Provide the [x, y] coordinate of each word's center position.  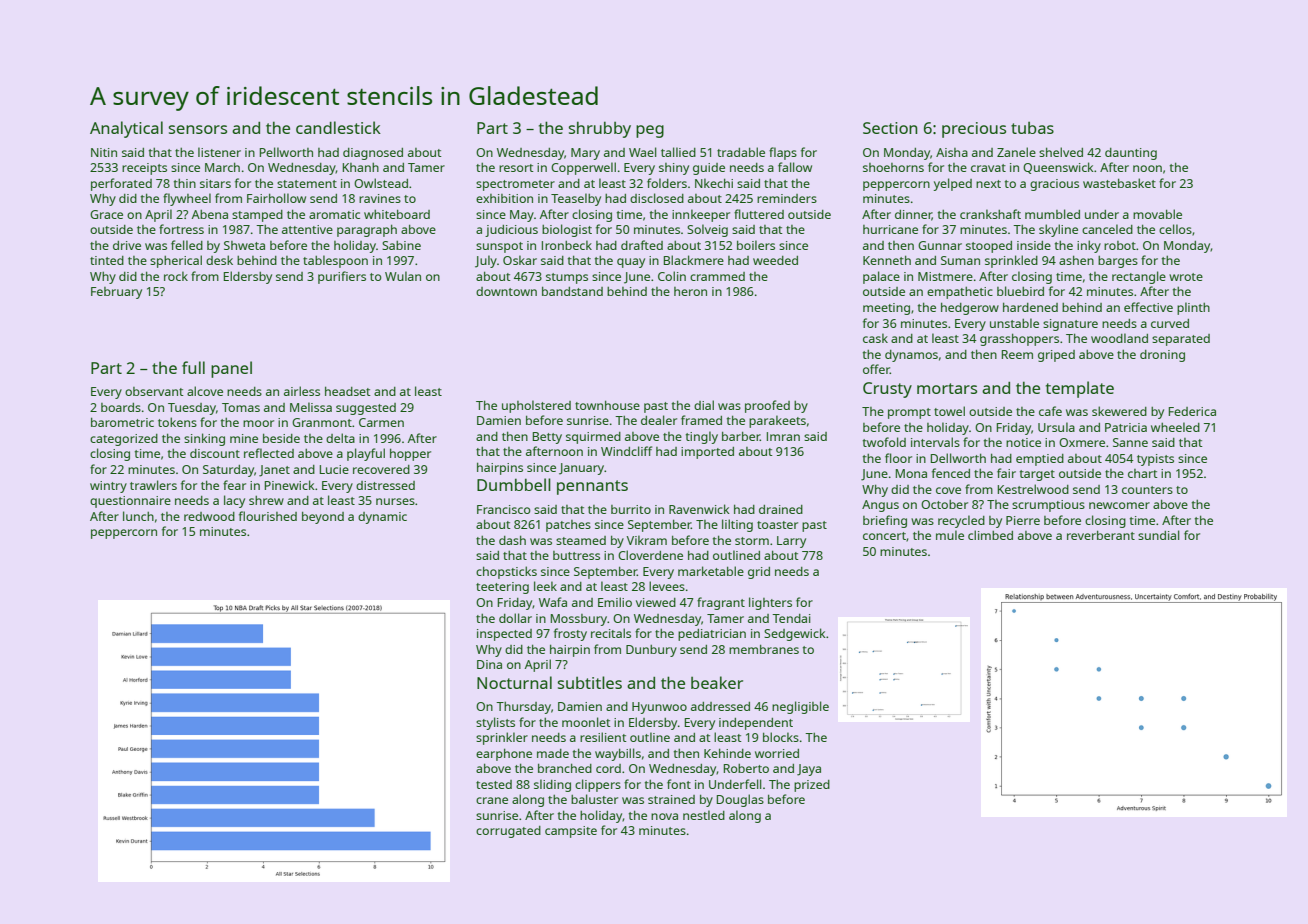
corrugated [508, 832]
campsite [571, 832]
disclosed [657, 198]
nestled [704, 815]
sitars [215, 183]
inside [1034, 245]
